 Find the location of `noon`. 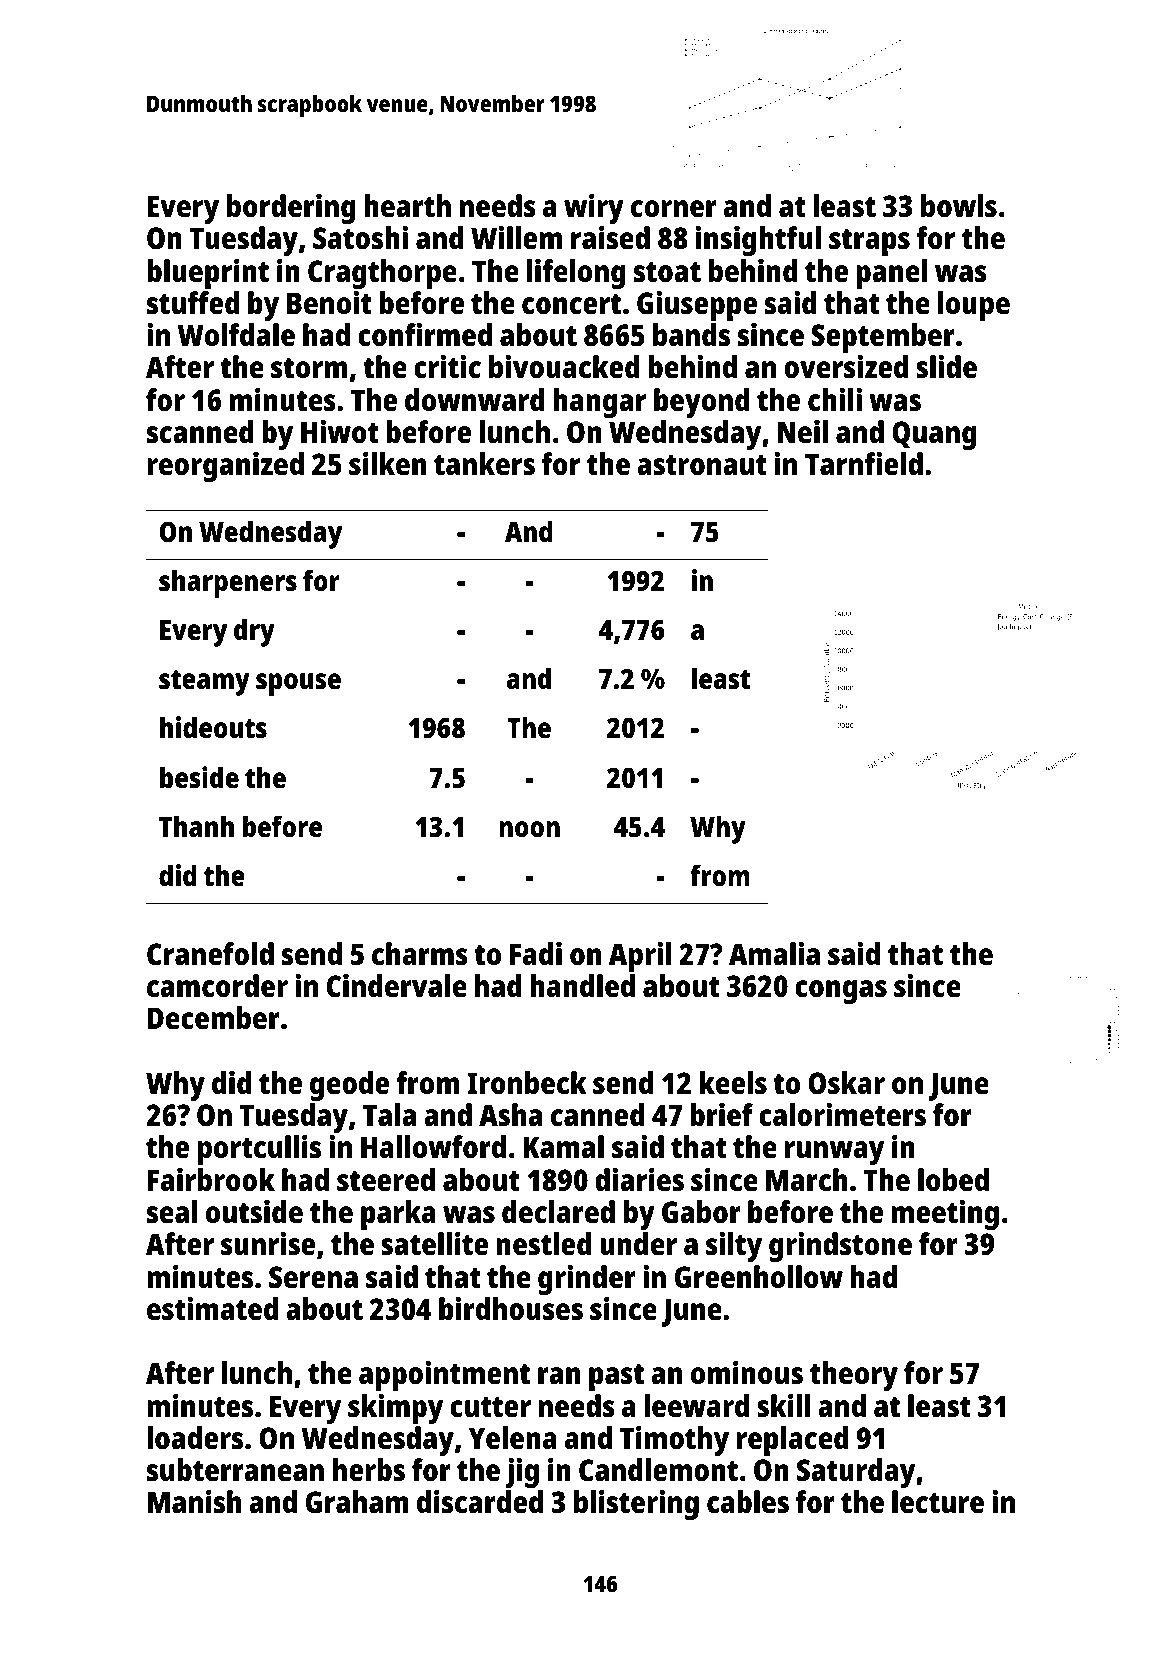

noon is located at coordinates (529, 829).
